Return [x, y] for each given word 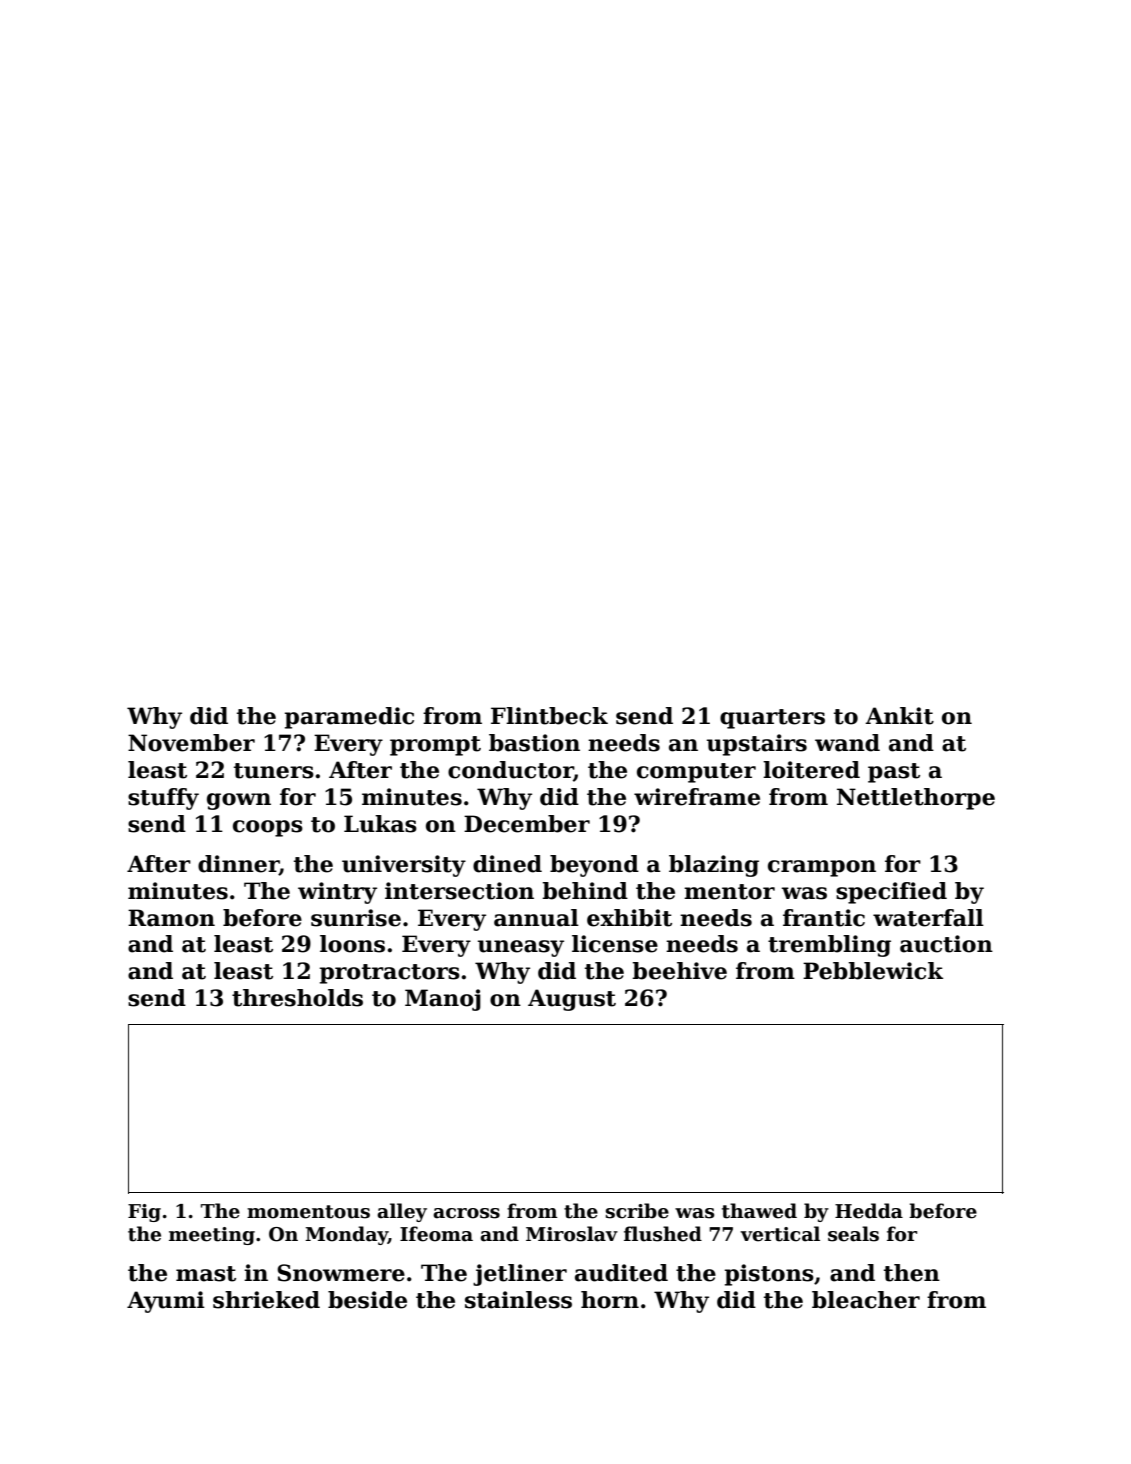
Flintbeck [549, 716]
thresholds [297, 998]
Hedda [869, 1211]
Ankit [899, 716]
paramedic [349, 718]
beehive [679, 971]
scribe [637, 1211]
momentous [308, 1212]
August [572, 1000]
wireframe [697, 797]
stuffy [163, 799]
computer [696, 773]
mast [206, 1274]
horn [610, 1300]
